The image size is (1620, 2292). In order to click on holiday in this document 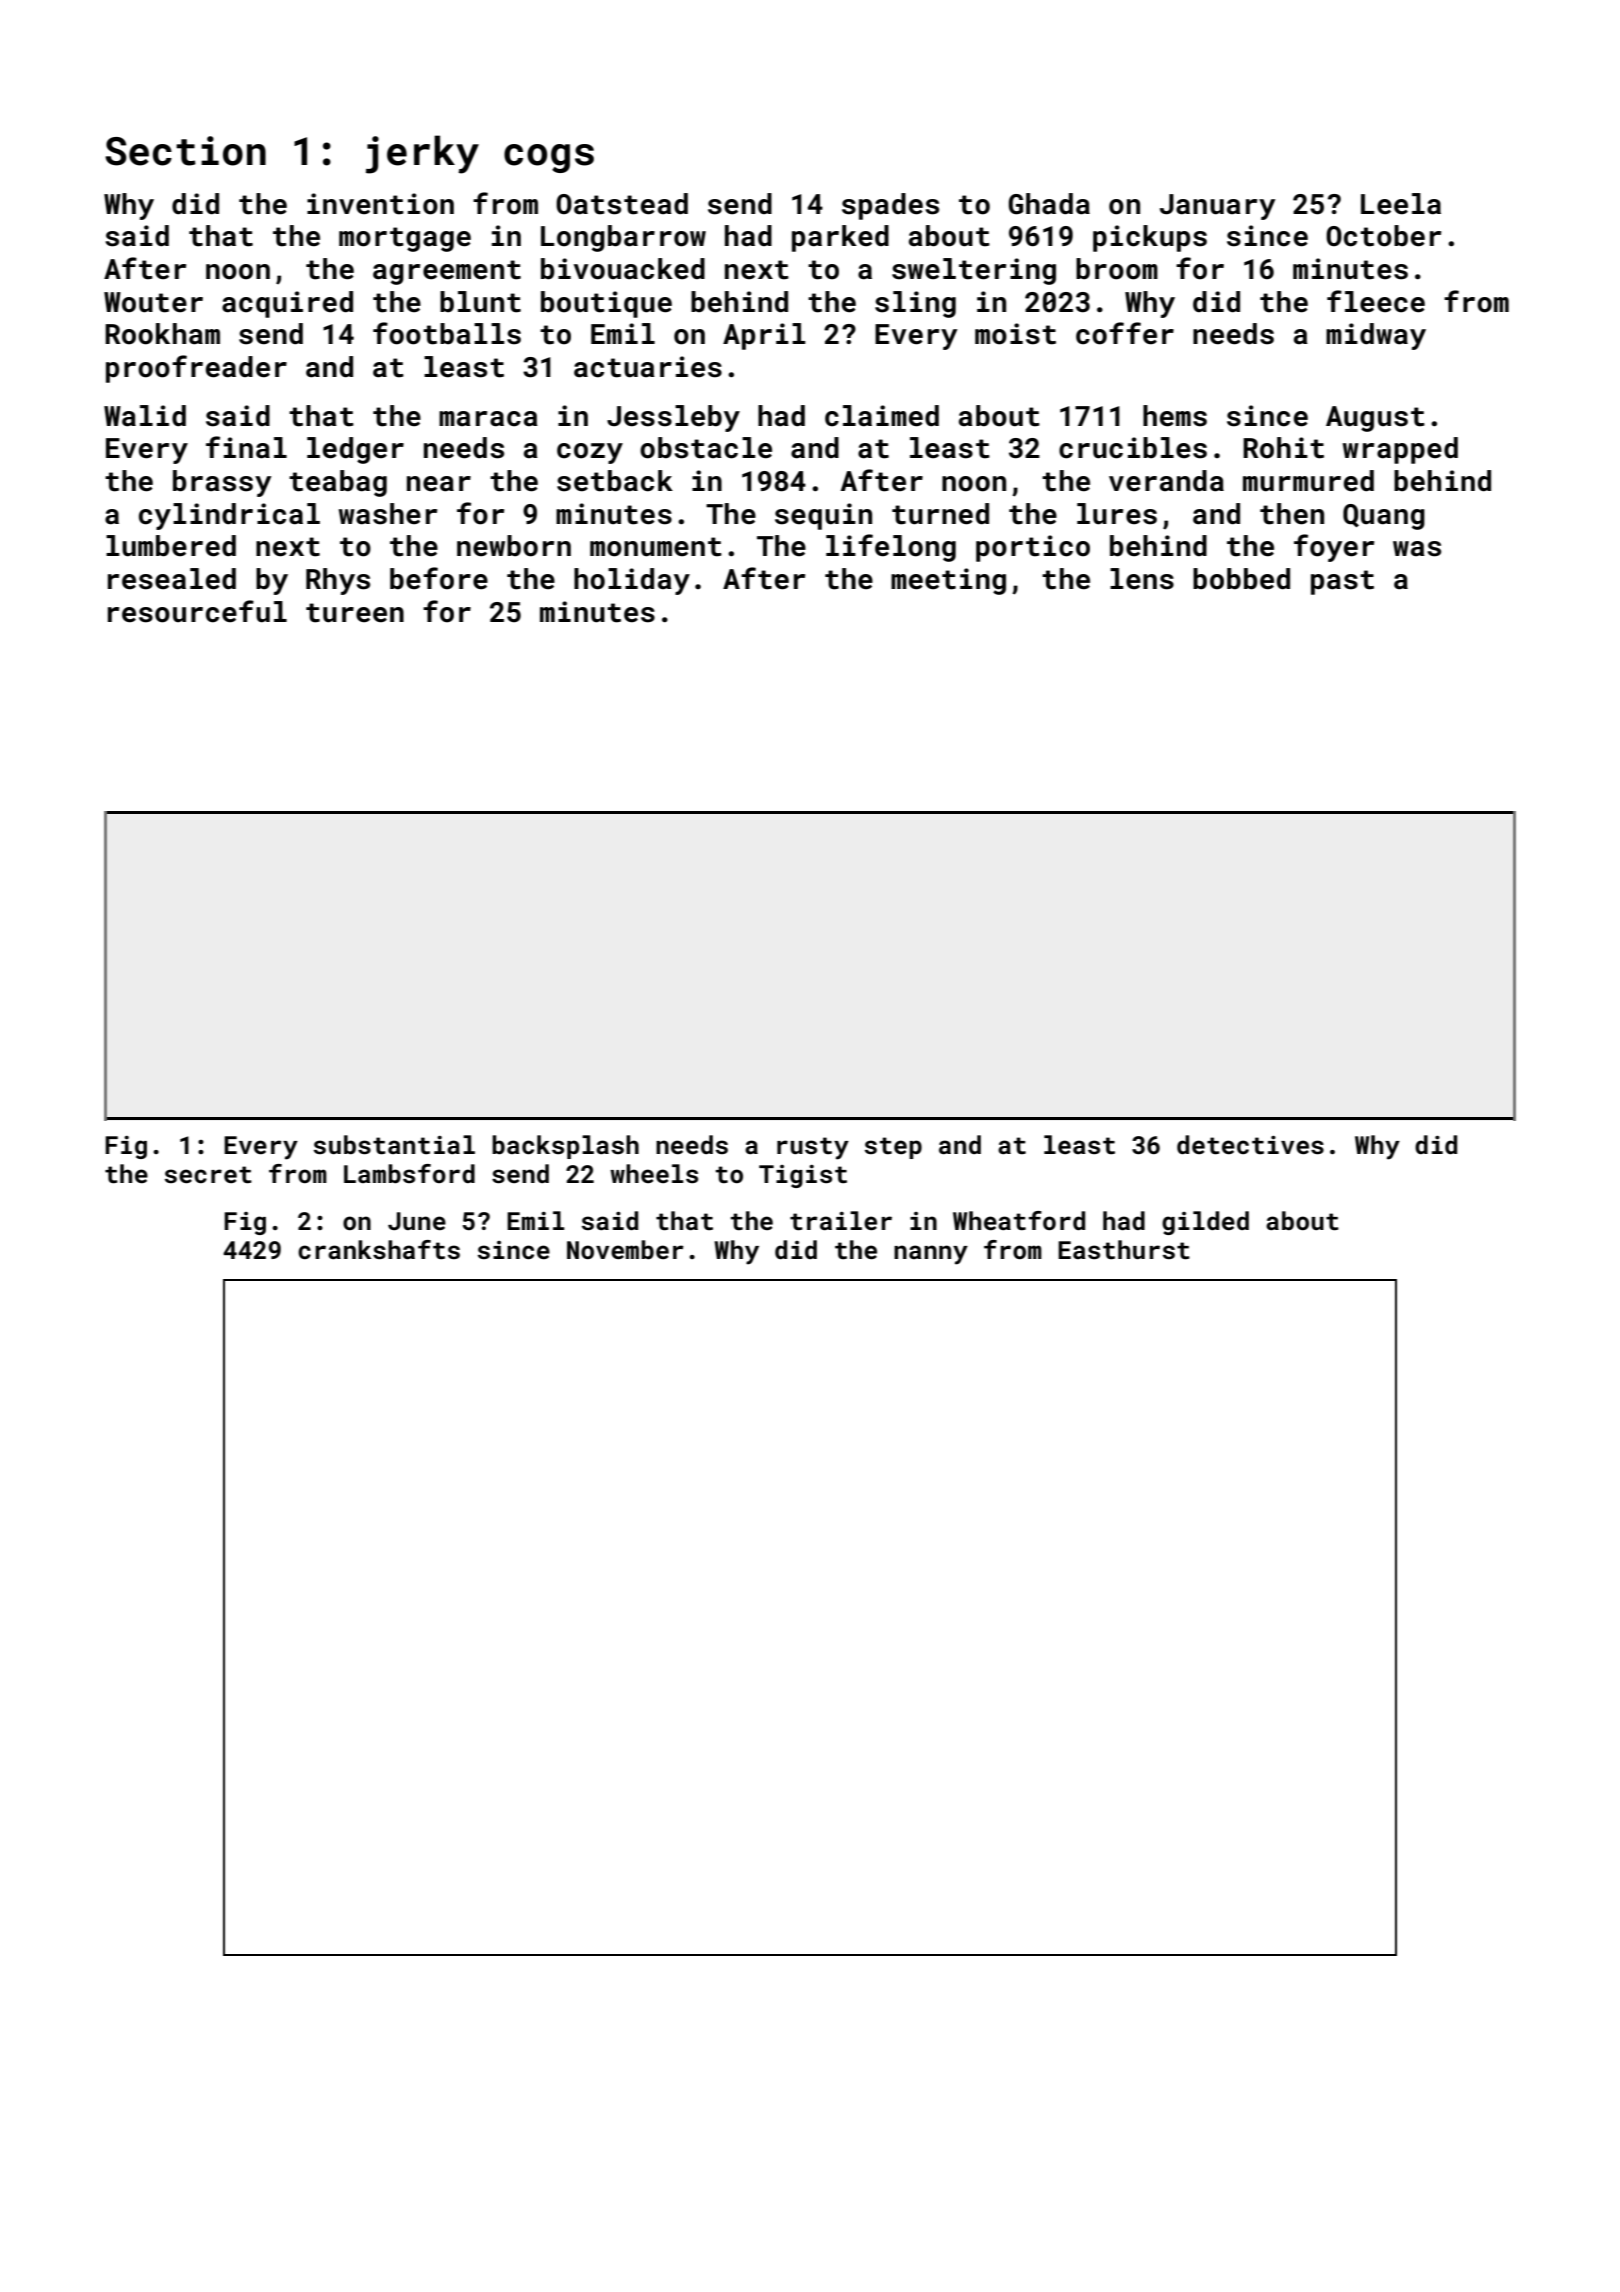, I will do `click(632, 581)`.
